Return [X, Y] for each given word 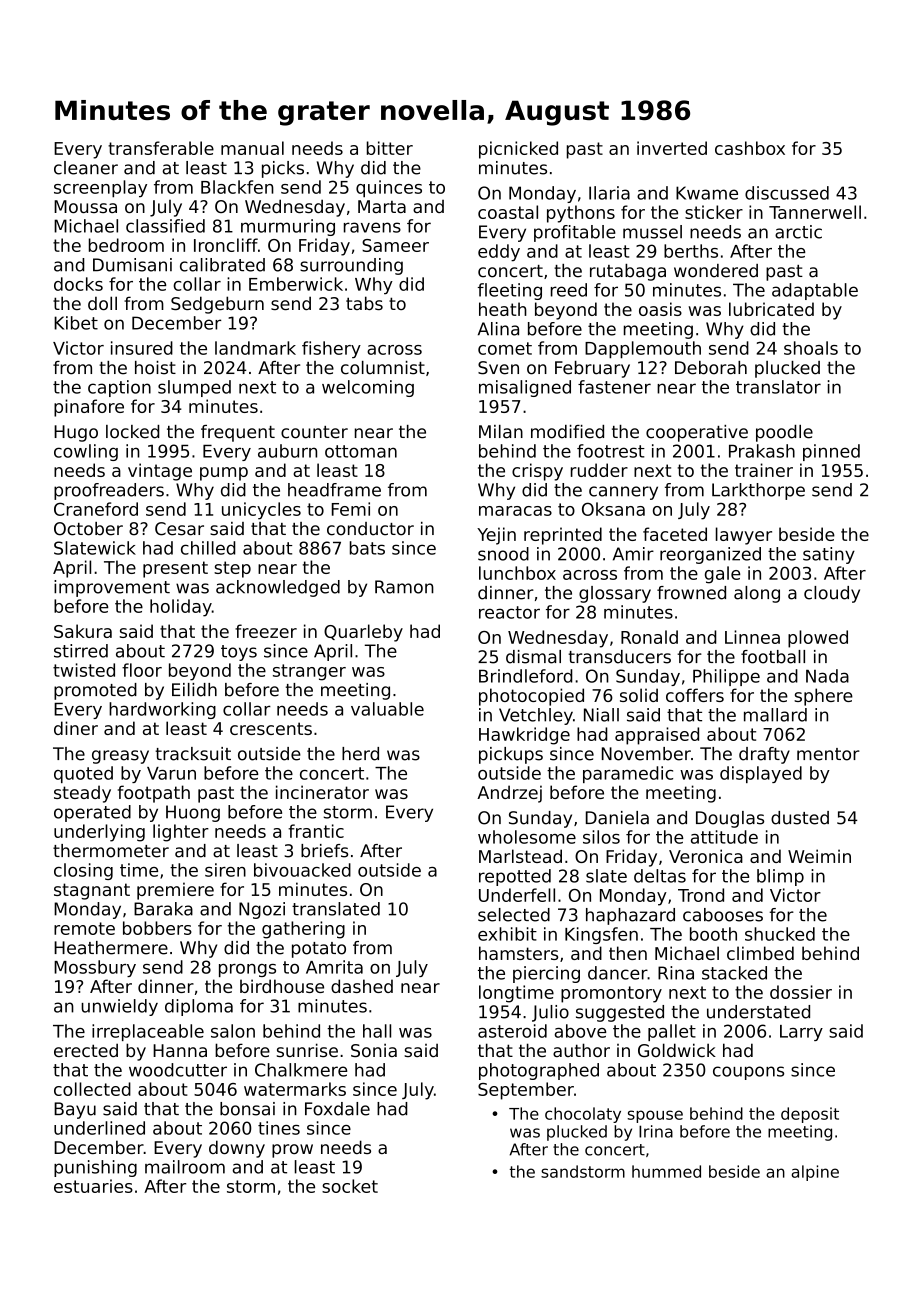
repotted [515, 877]
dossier [801, 992]
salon [233, 1031]
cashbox [750, 148]
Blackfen [237, 187]
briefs [324, 851]
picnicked [518, 150]
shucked [780, 934]
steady [82, 794]
